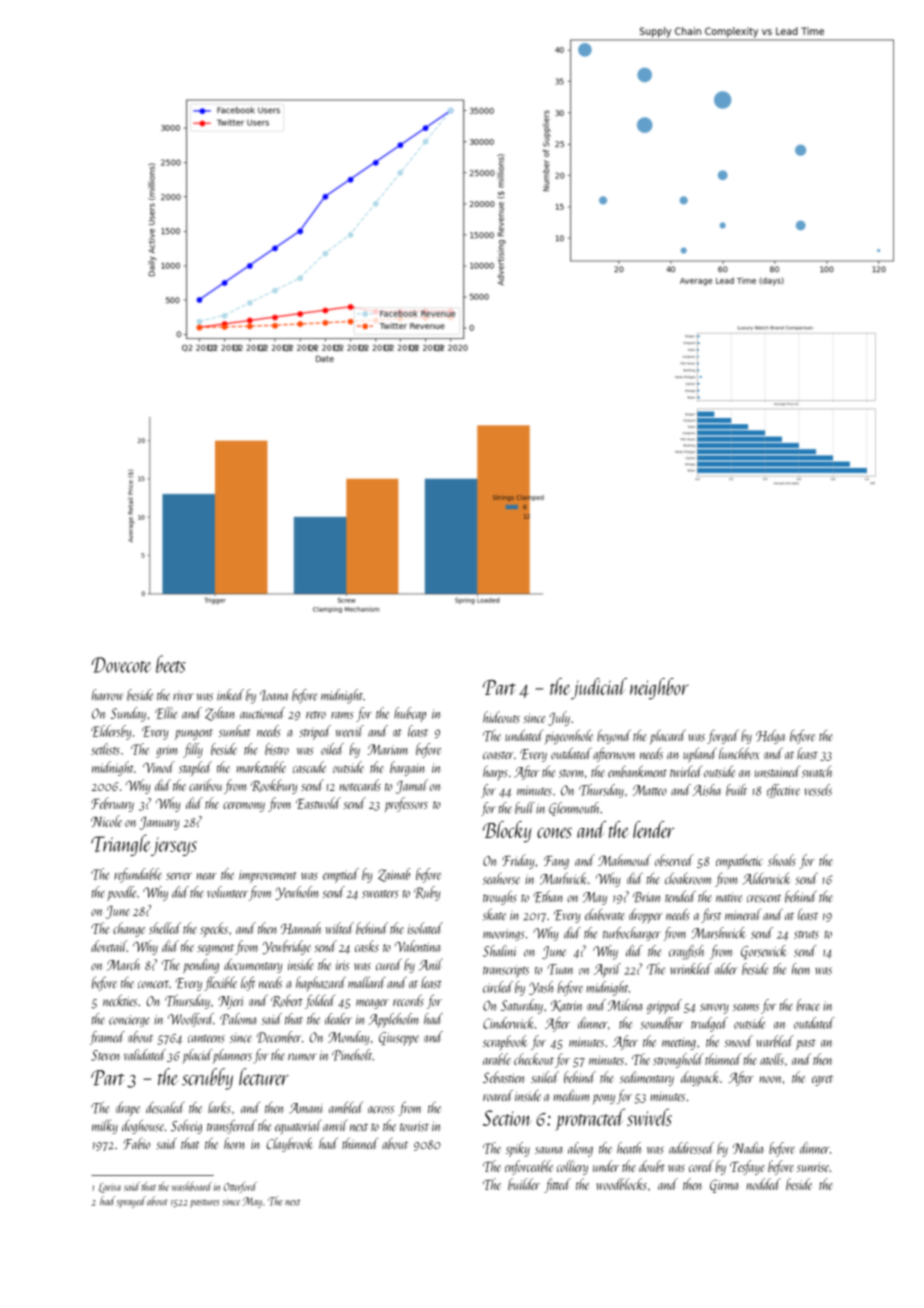  What do you see at coordinates (274, 695) in the page?
I see `Ioana` at bounding box center [274, 695].
